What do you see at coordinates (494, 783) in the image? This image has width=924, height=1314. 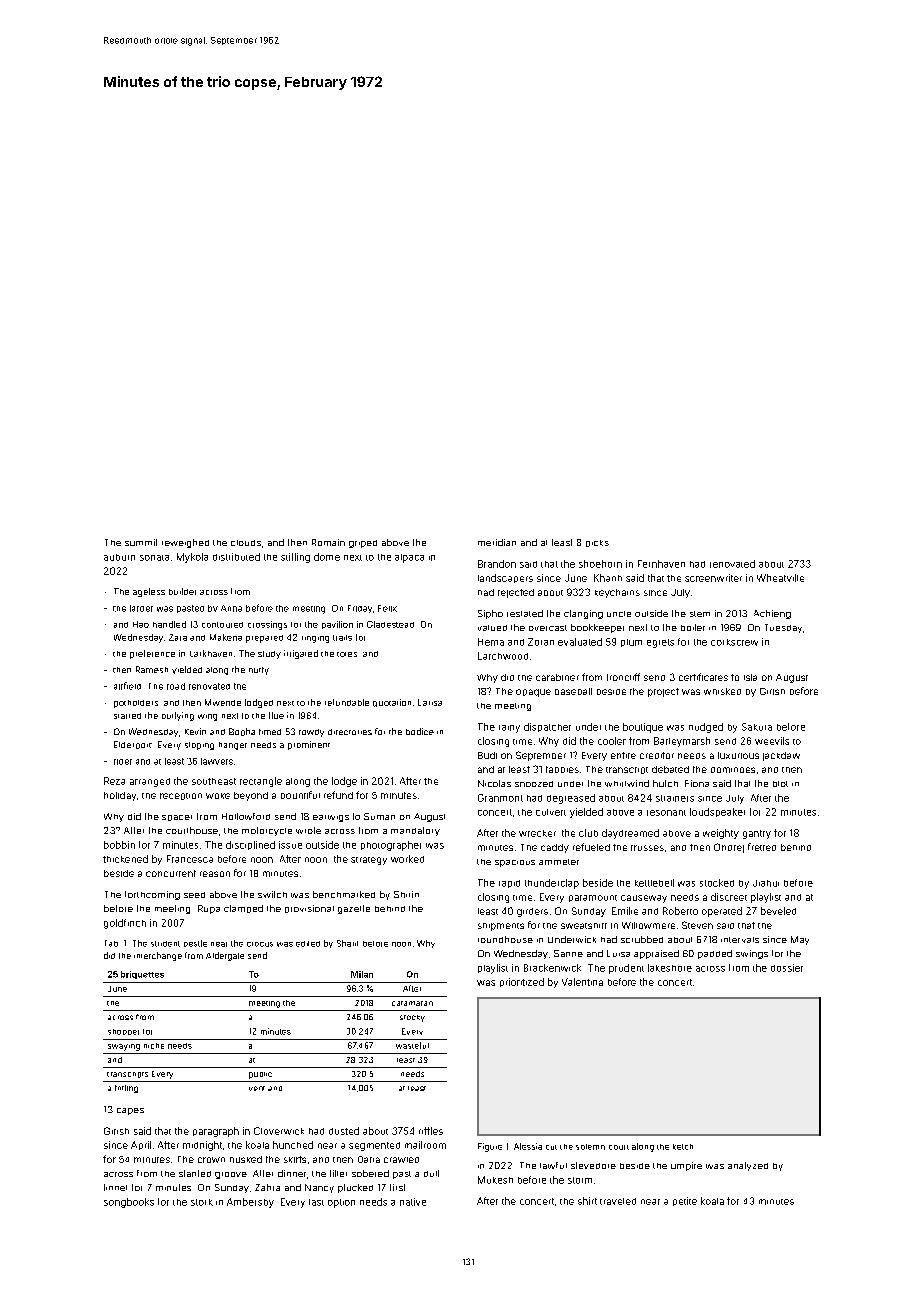 I see `Nicolas` at bounding box center [494, 783].
